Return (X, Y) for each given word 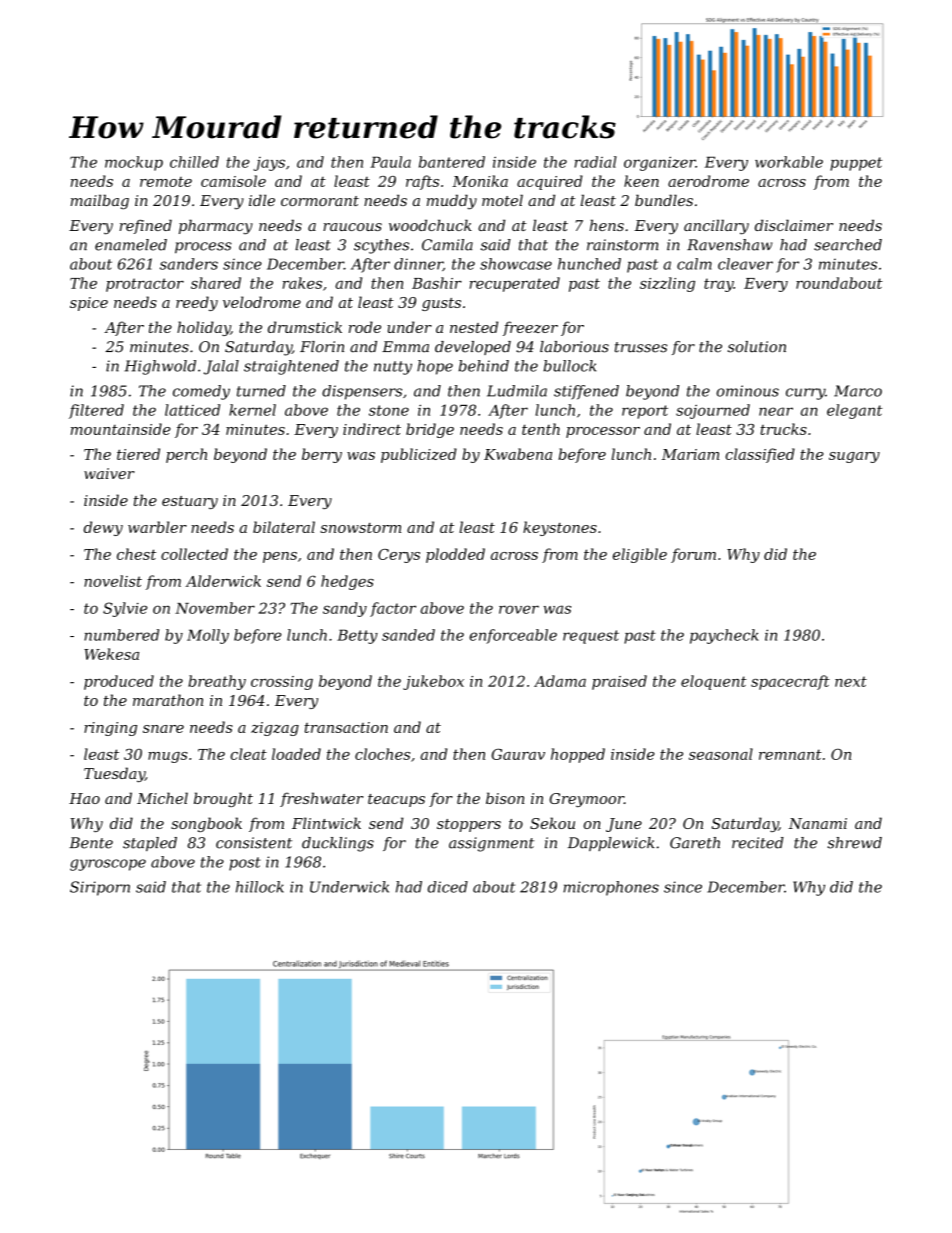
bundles (664, 200)
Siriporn (100, 888)
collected (194, 554)
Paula (390, 162)
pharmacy (216, 226)
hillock (260, 887)
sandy (345, 609)
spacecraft (790, 682)
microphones (611, 888)
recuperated (515, 284)
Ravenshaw (730, 245)
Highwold (160, 367)
